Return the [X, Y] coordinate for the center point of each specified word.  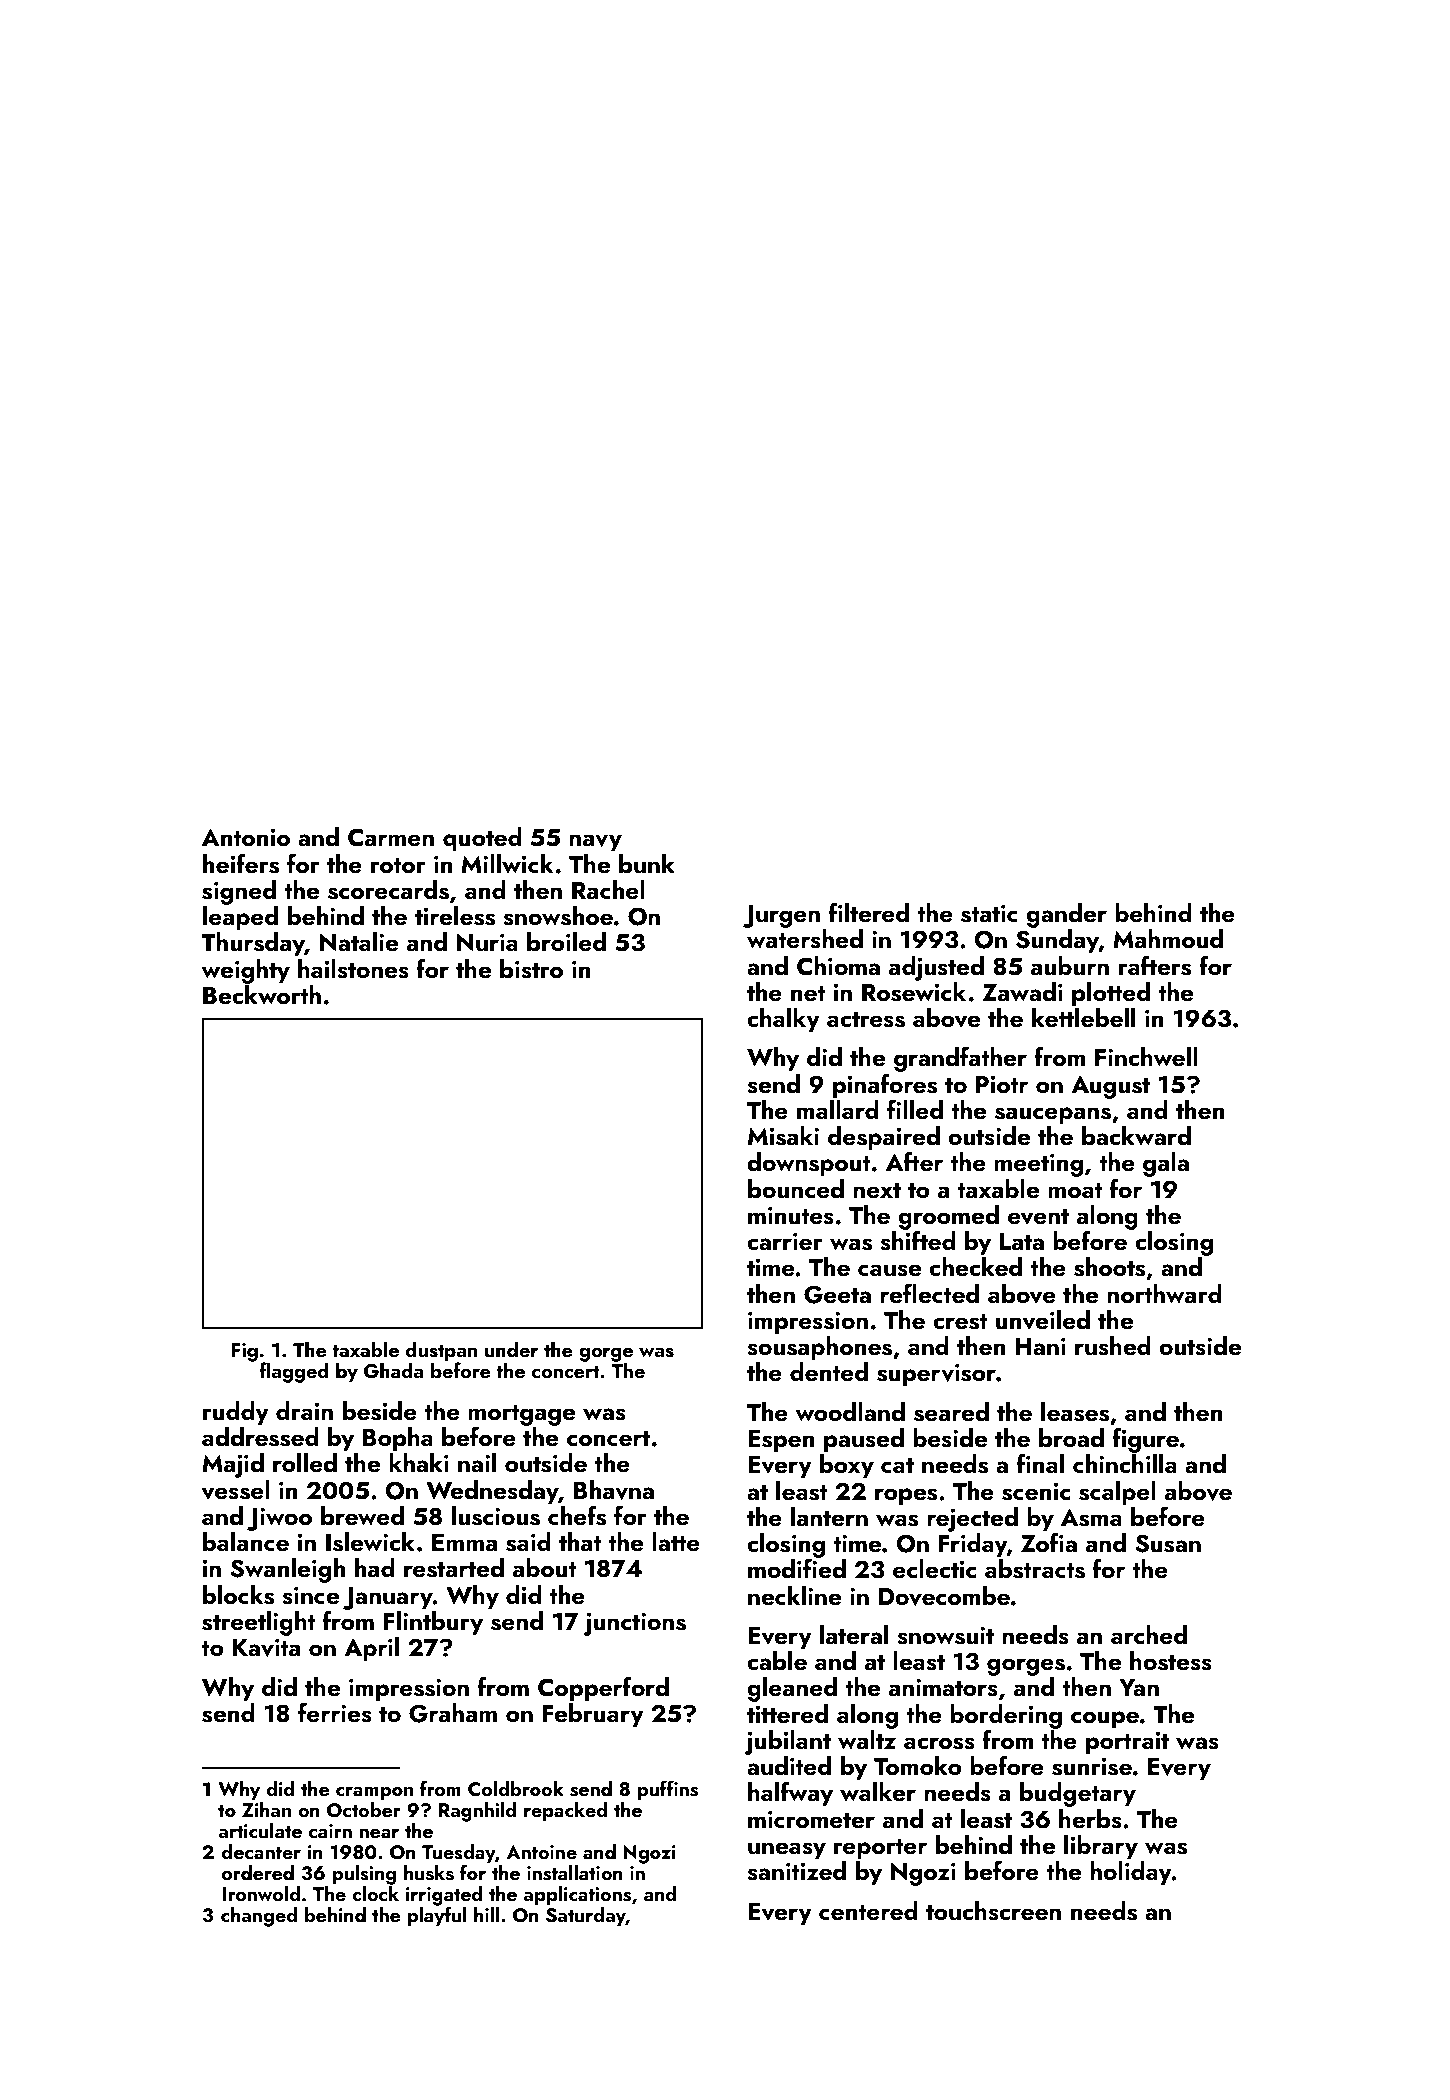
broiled [566, 942]
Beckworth [262, 995]
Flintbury [433, 1623]
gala [1166, 1164]
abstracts [1035, 1569]
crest [960, 1322]
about [545, 1568]
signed [239, 892]
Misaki [783, 1136]
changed [259, 1917]
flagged [294, 1372]
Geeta [837, 1294]
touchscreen [993, 1911]
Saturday [586, 1917]
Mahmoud [1168, 939]
